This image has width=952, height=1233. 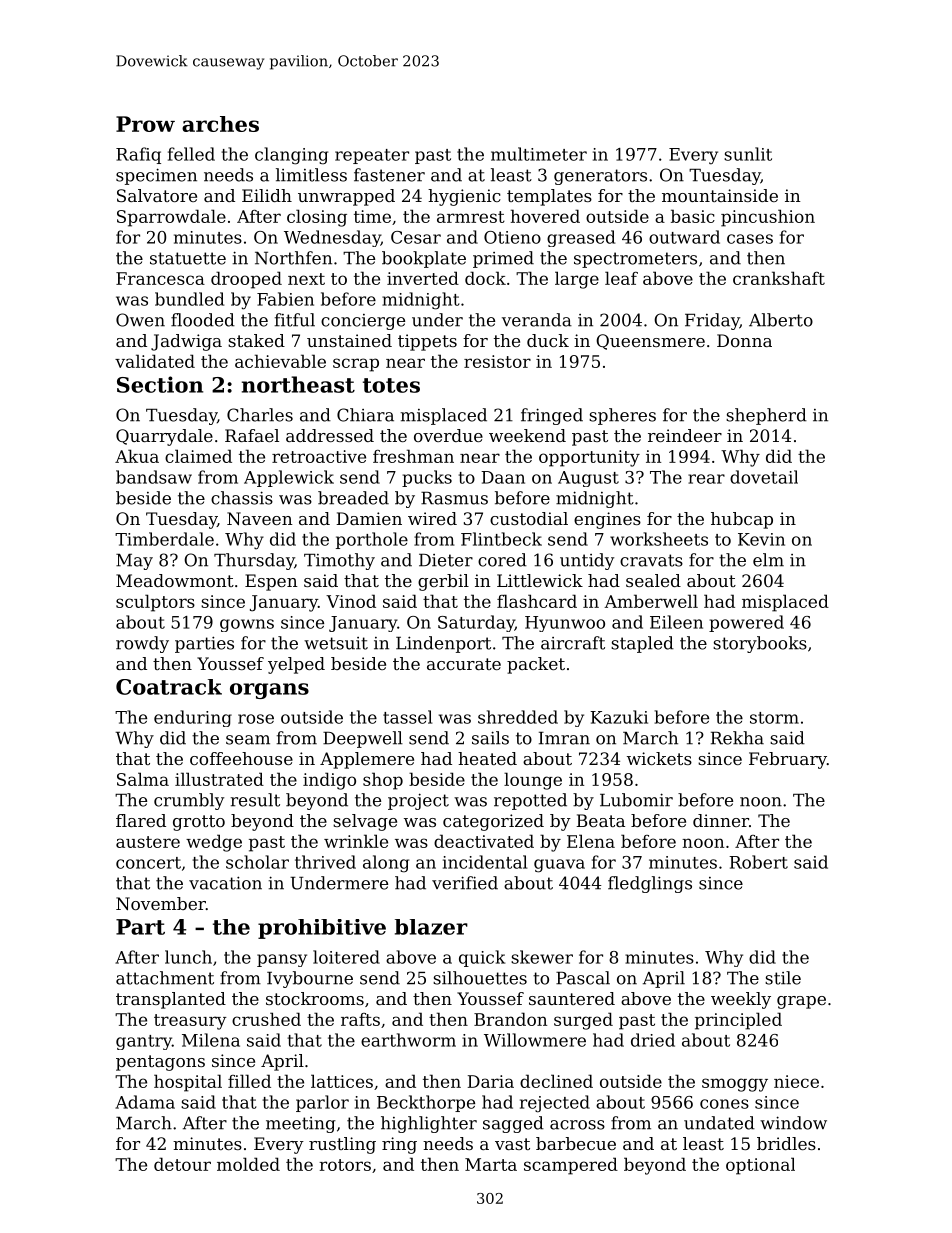 I want to click on optional, so click(x=760, y=1166).
